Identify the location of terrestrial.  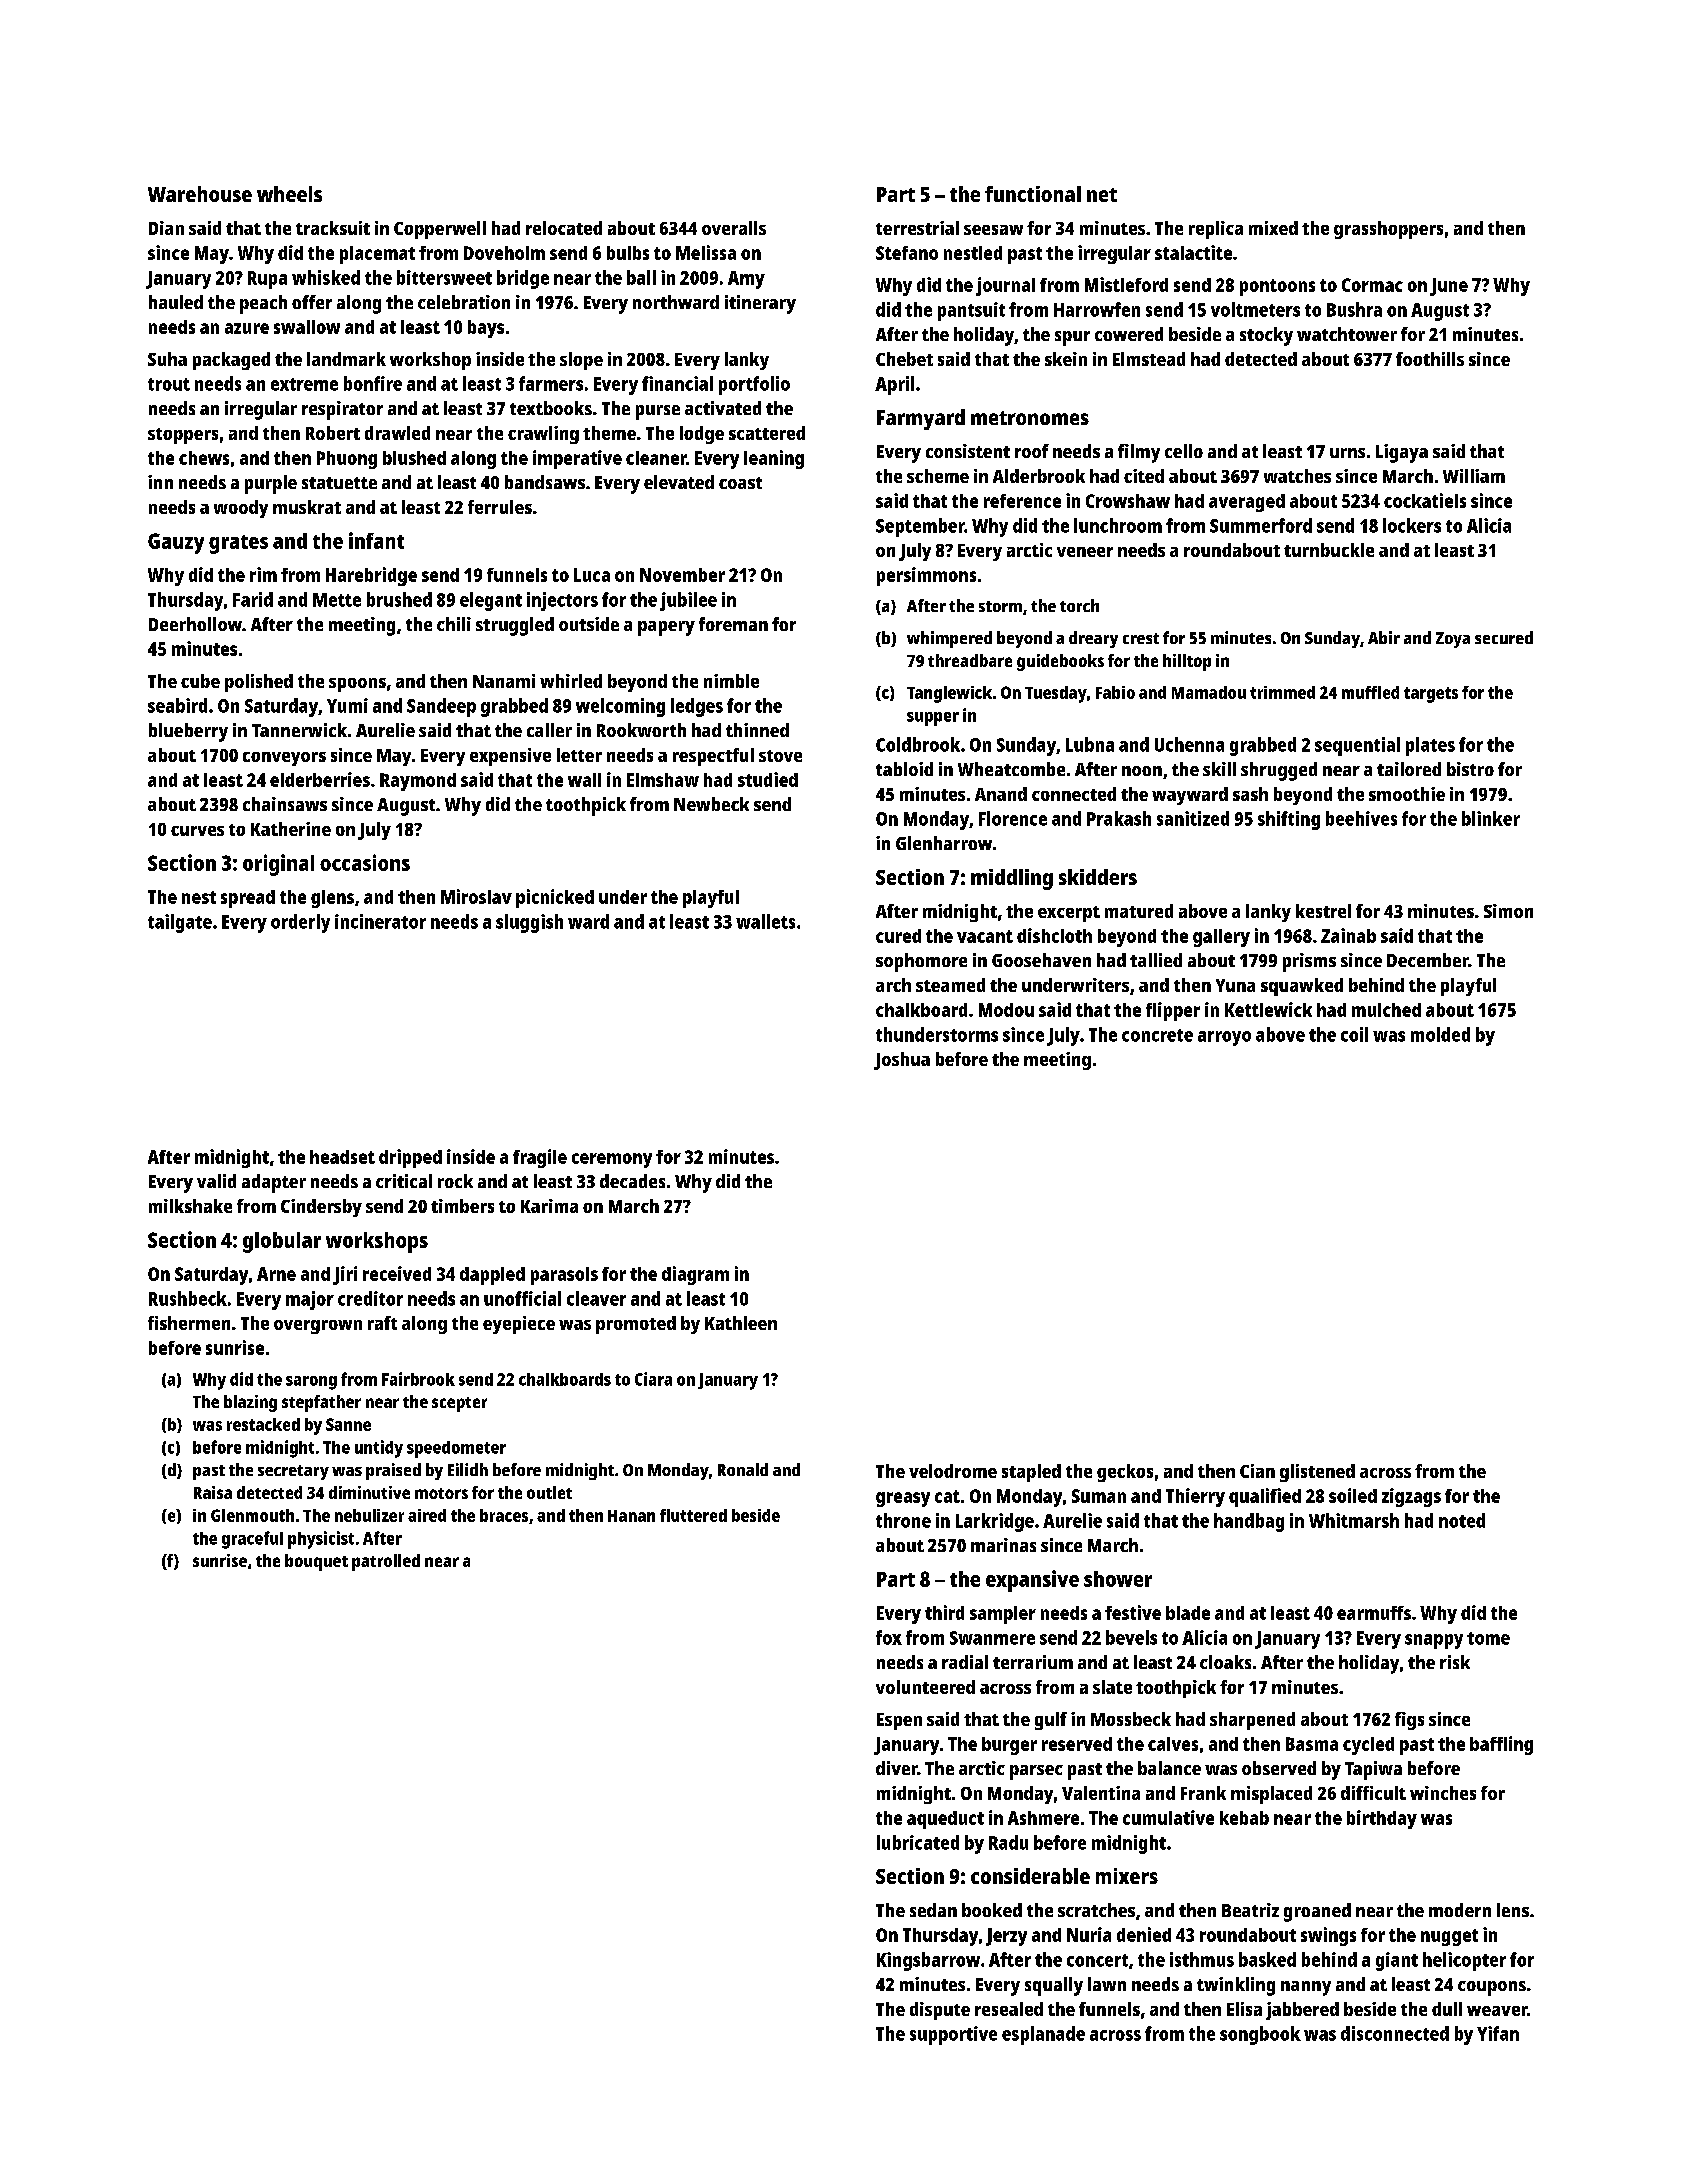
(917, 228).
